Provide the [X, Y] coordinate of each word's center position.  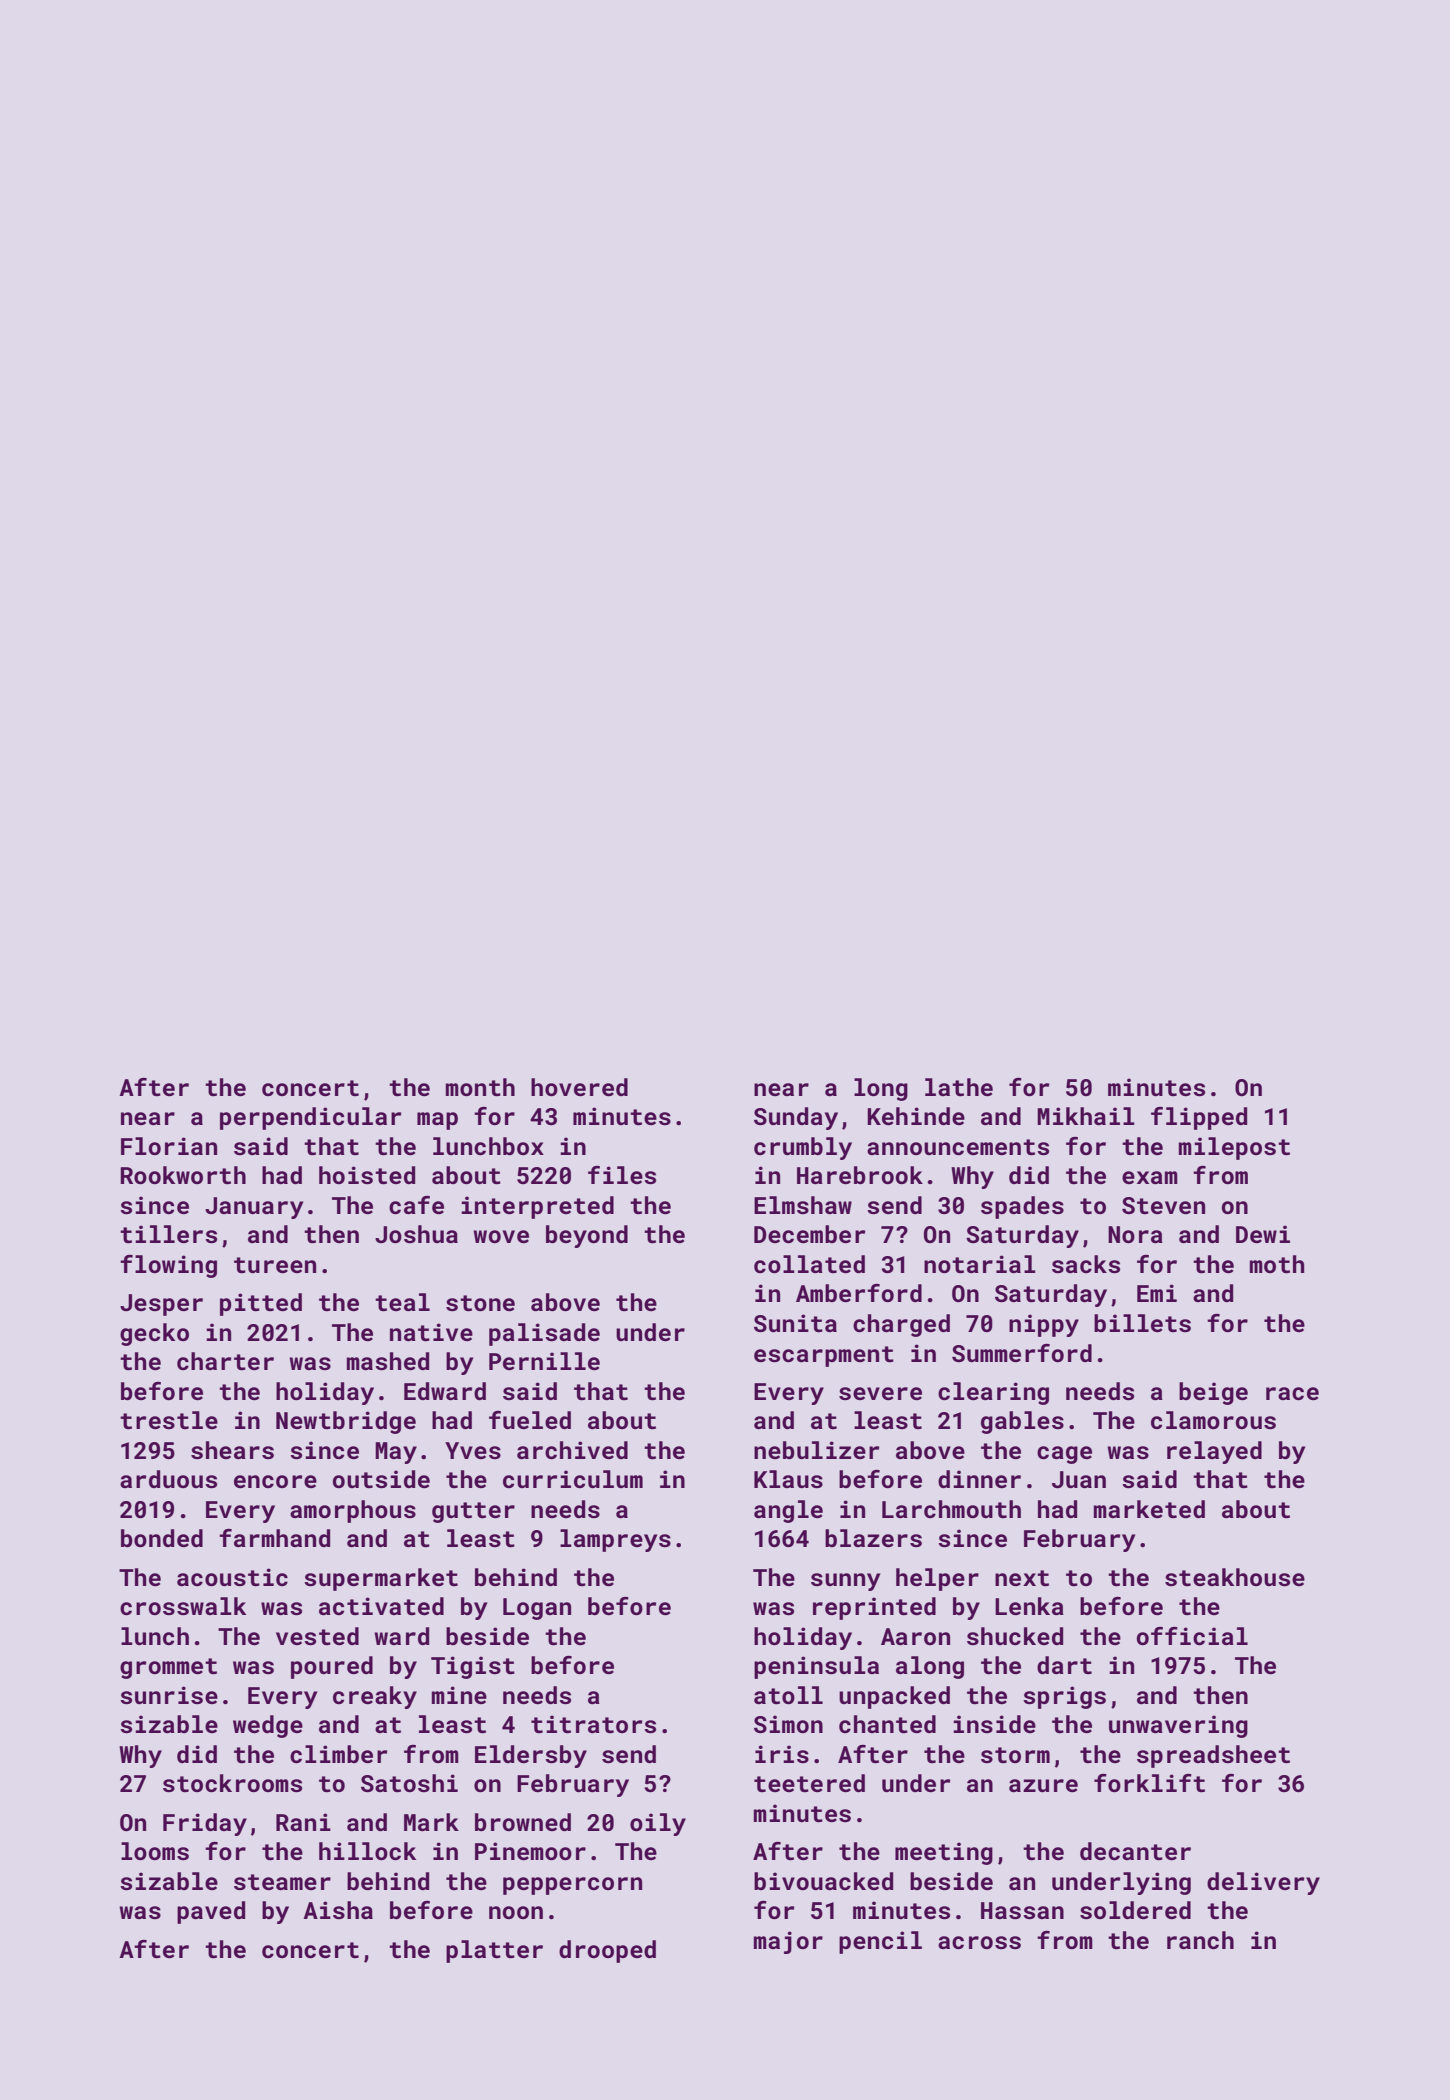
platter [494, 1951]
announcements [958, 1147]
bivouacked [823, 1881]
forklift [1149, 1783]
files [622, 1175]
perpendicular [310, 1118]
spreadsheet [1213, 1756]
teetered [809, 1783]
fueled [530, 1420]
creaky [375, 1697]
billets [1142, 1323]
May [396, 1453]
